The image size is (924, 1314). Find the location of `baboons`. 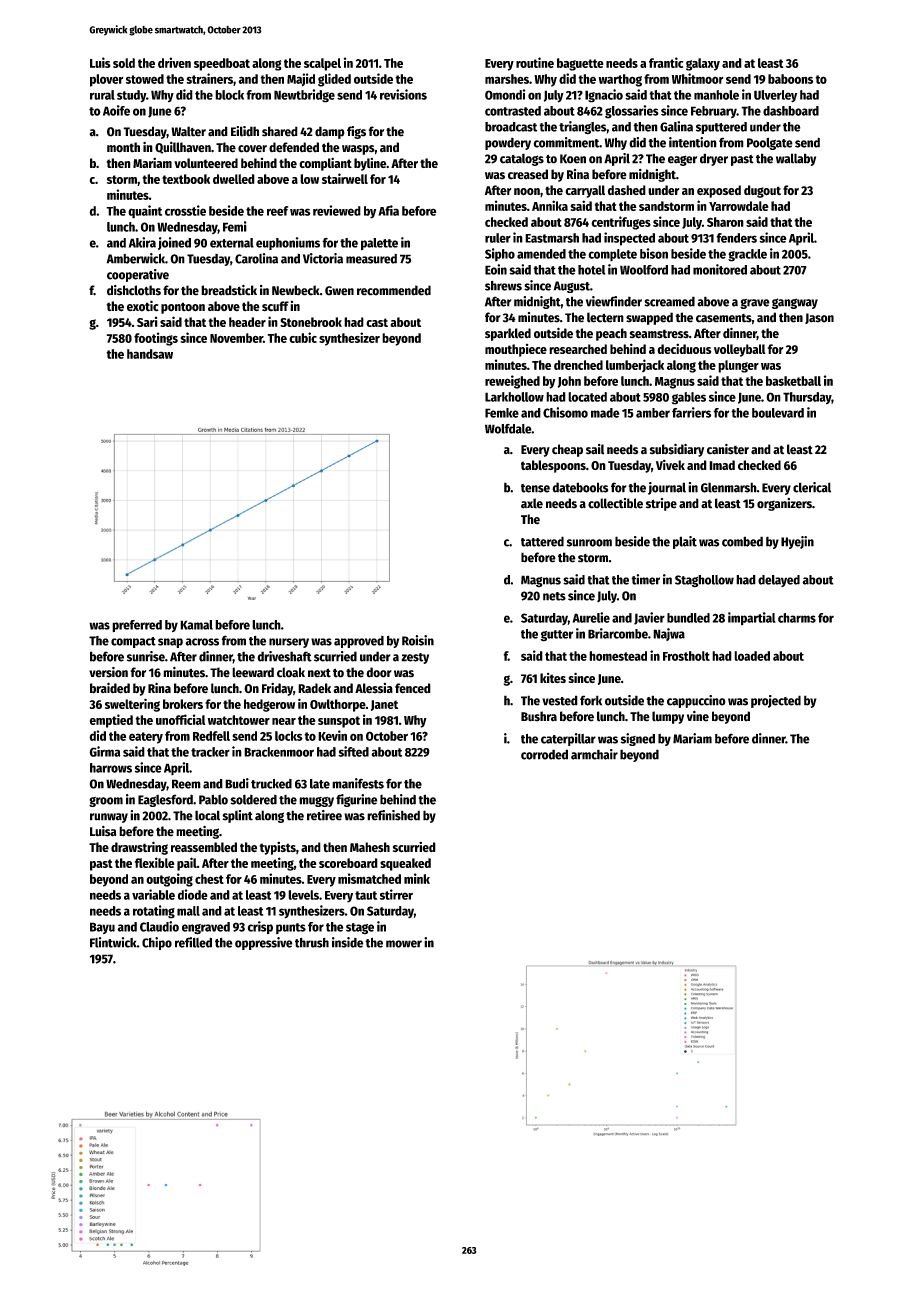

baboons is located at coordinates (790, 79).
